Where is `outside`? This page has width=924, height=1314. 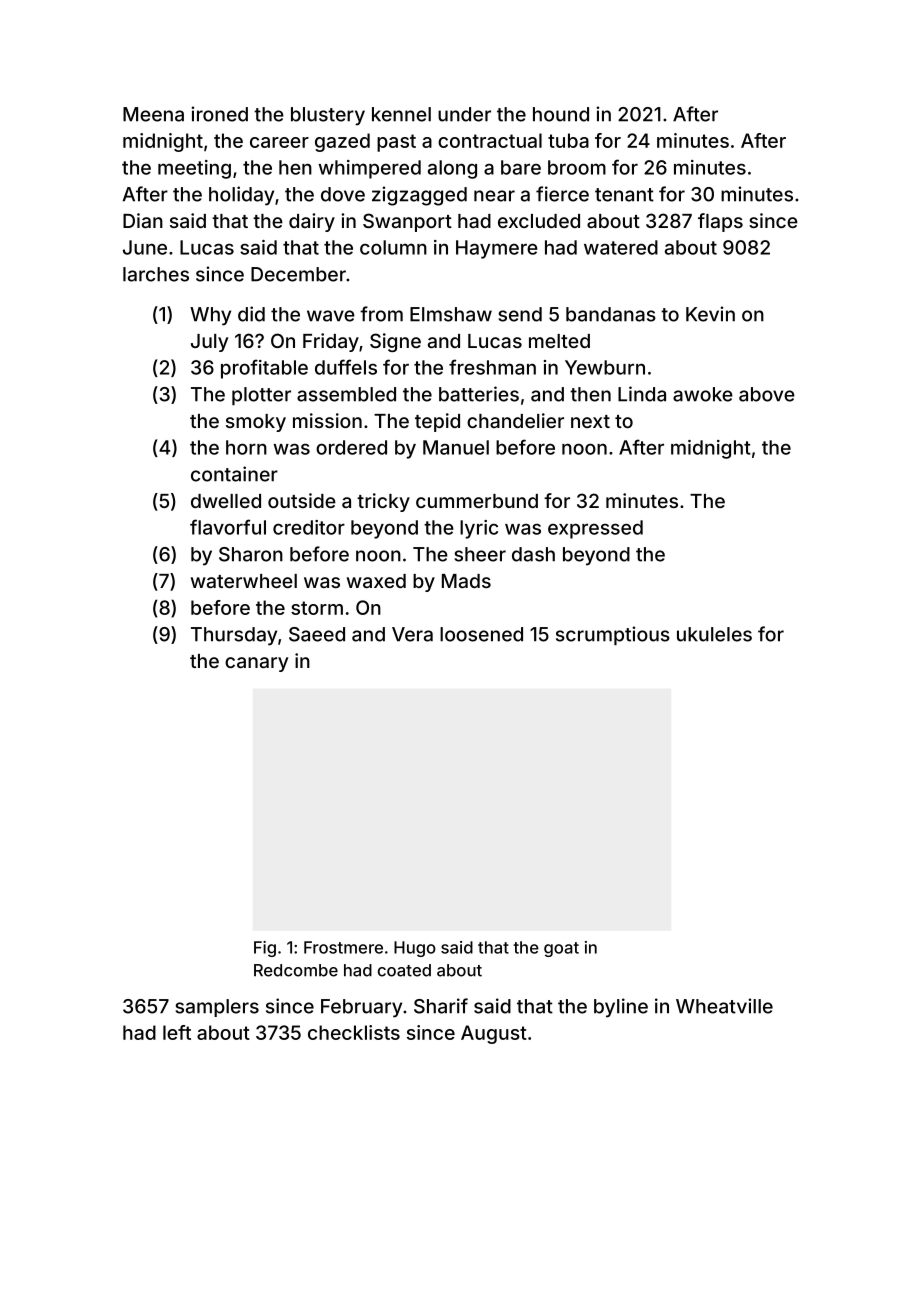
outside is located at coordinates (302, 500).
